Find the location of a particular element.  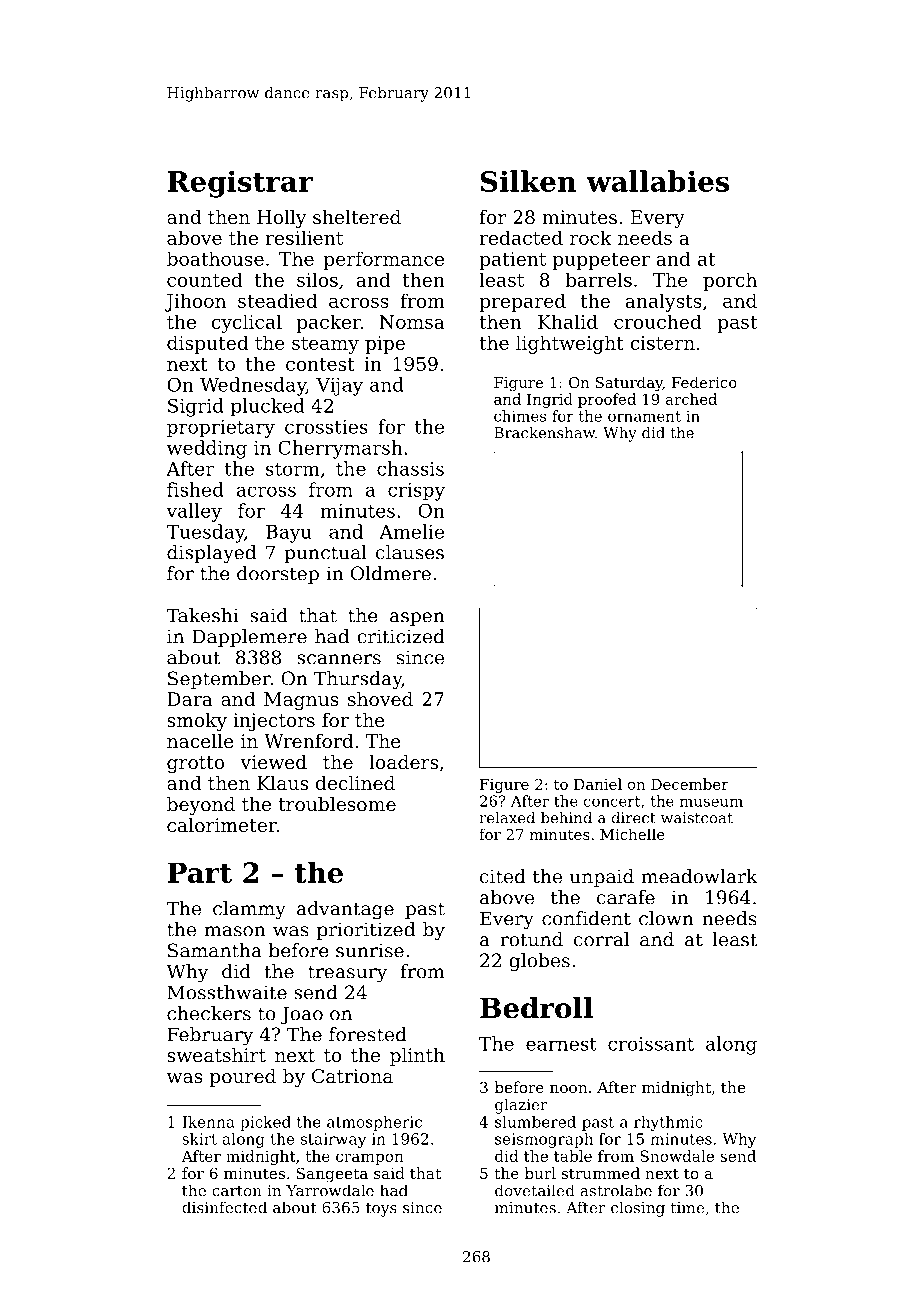

Joao is located at coordinates (301, 1015).
